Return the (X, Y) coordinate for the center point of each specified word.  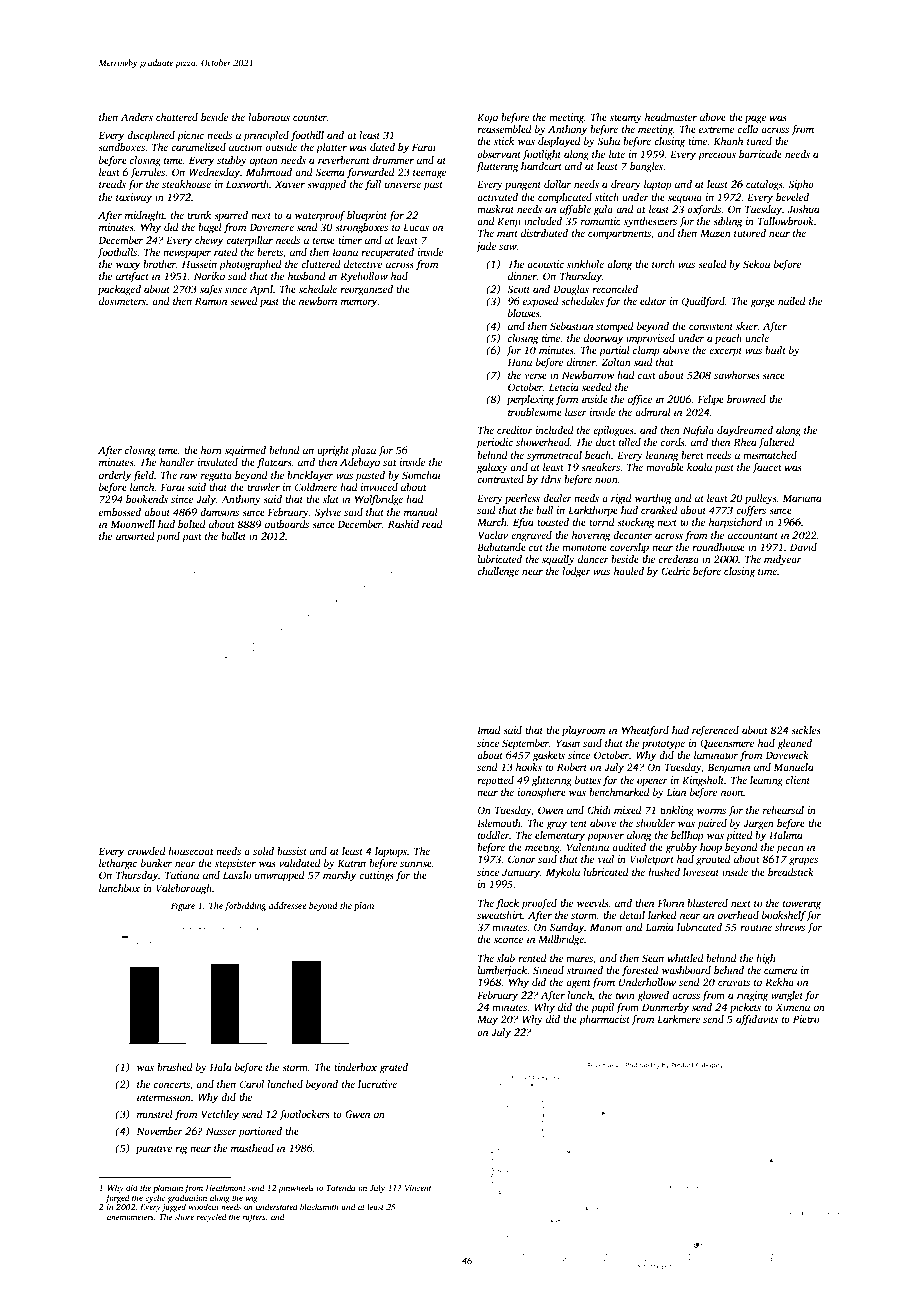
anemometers (130, 1217)
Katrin (351, 863)
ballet (233, 536)
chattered (177, 117)
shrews (790, 927)
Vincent (418, 1188)
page (755, 119)
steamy (626, 119)
